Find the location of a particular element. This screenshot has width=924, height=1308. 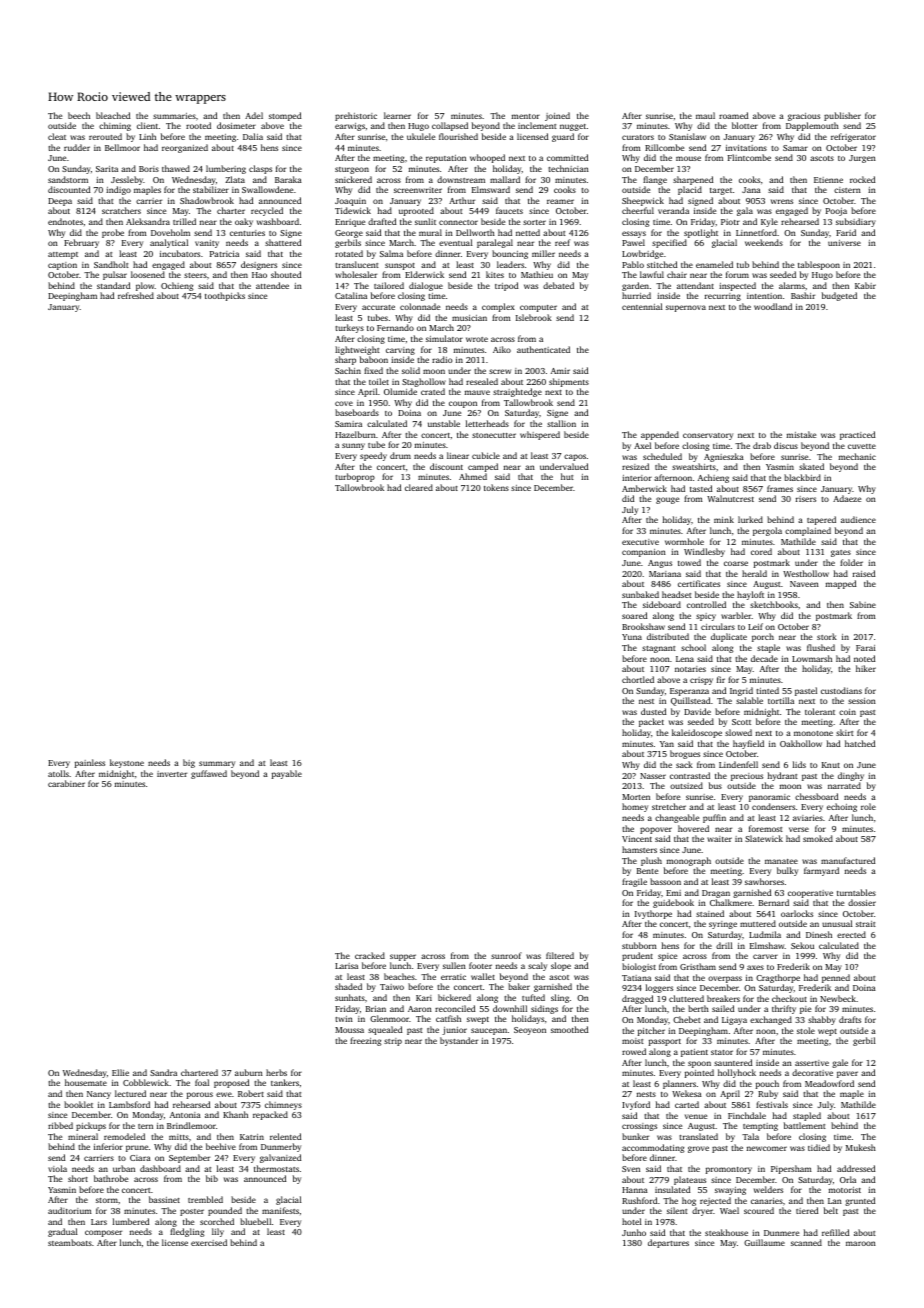

Hao is located at coordinates (259, 275).
